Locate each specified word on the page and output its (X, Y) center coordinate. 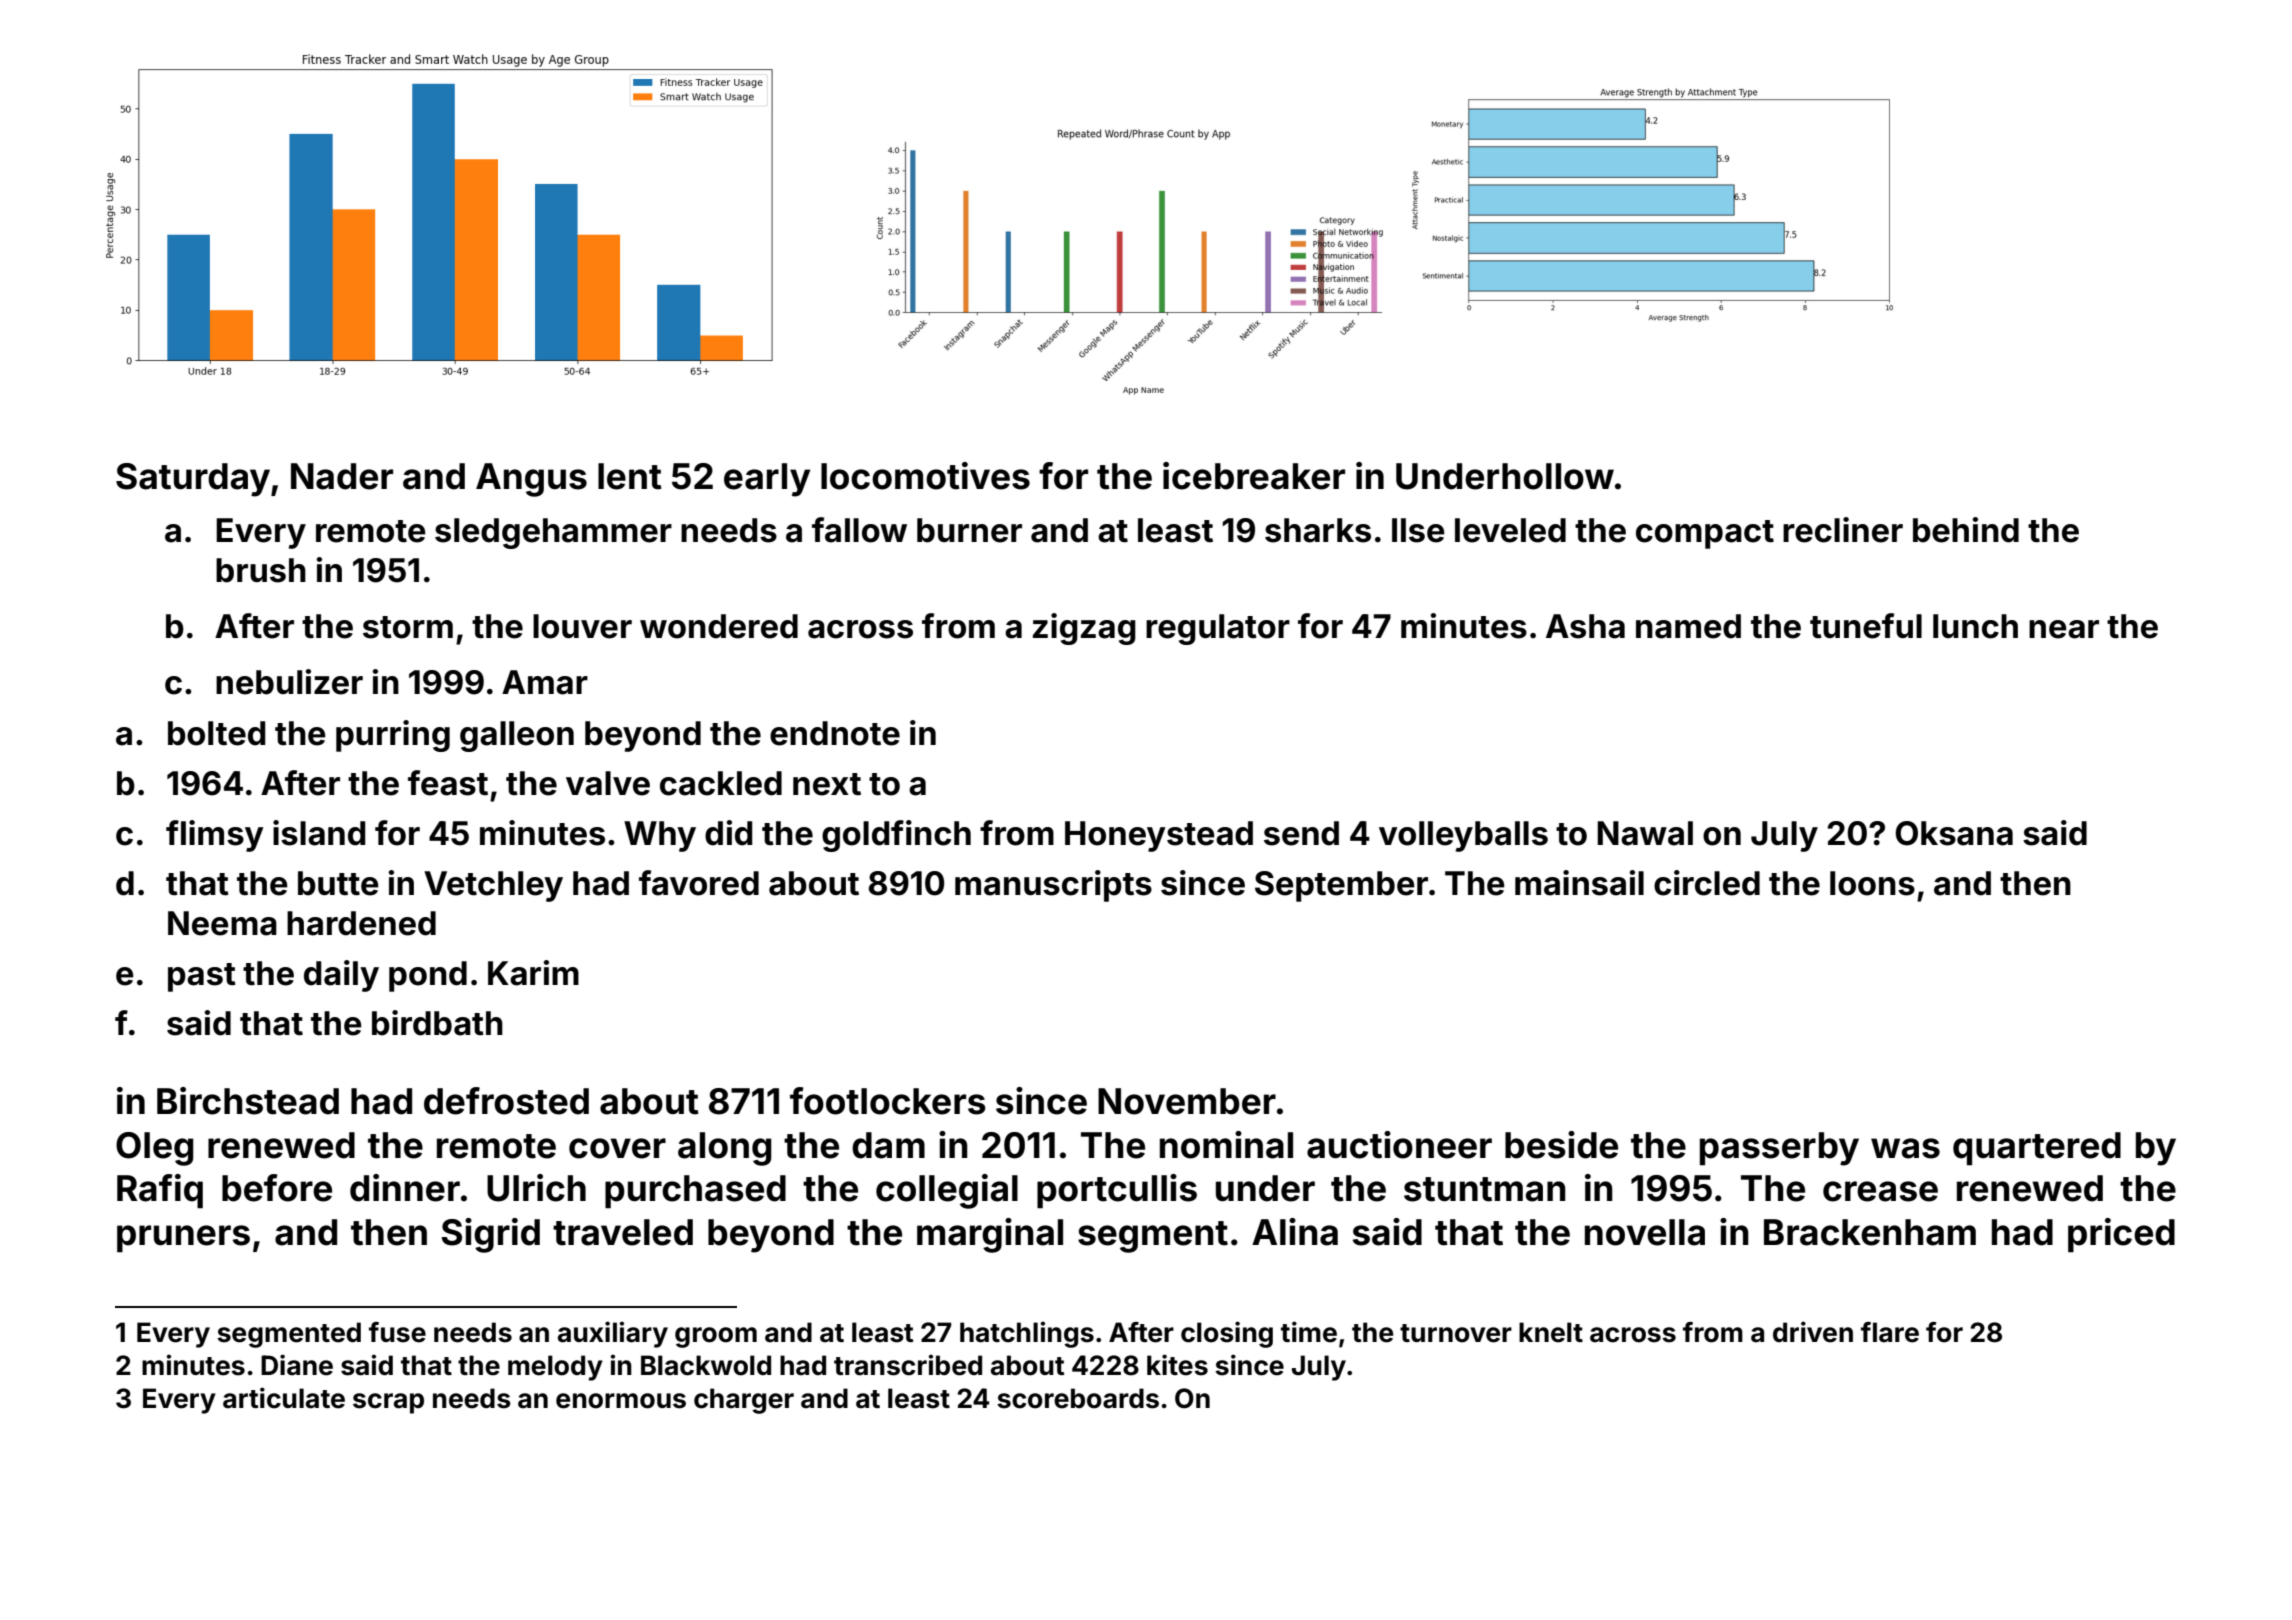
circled (1707, 883)
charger (744, 1401)
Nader (342, 476)
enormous (621, 1401)
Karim (533, 973)
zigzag (1084, 629)
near (2064, 629)
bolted (217, 733)
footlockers (888, 1101)
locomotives (925, 476)
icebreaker (1254, 476)
